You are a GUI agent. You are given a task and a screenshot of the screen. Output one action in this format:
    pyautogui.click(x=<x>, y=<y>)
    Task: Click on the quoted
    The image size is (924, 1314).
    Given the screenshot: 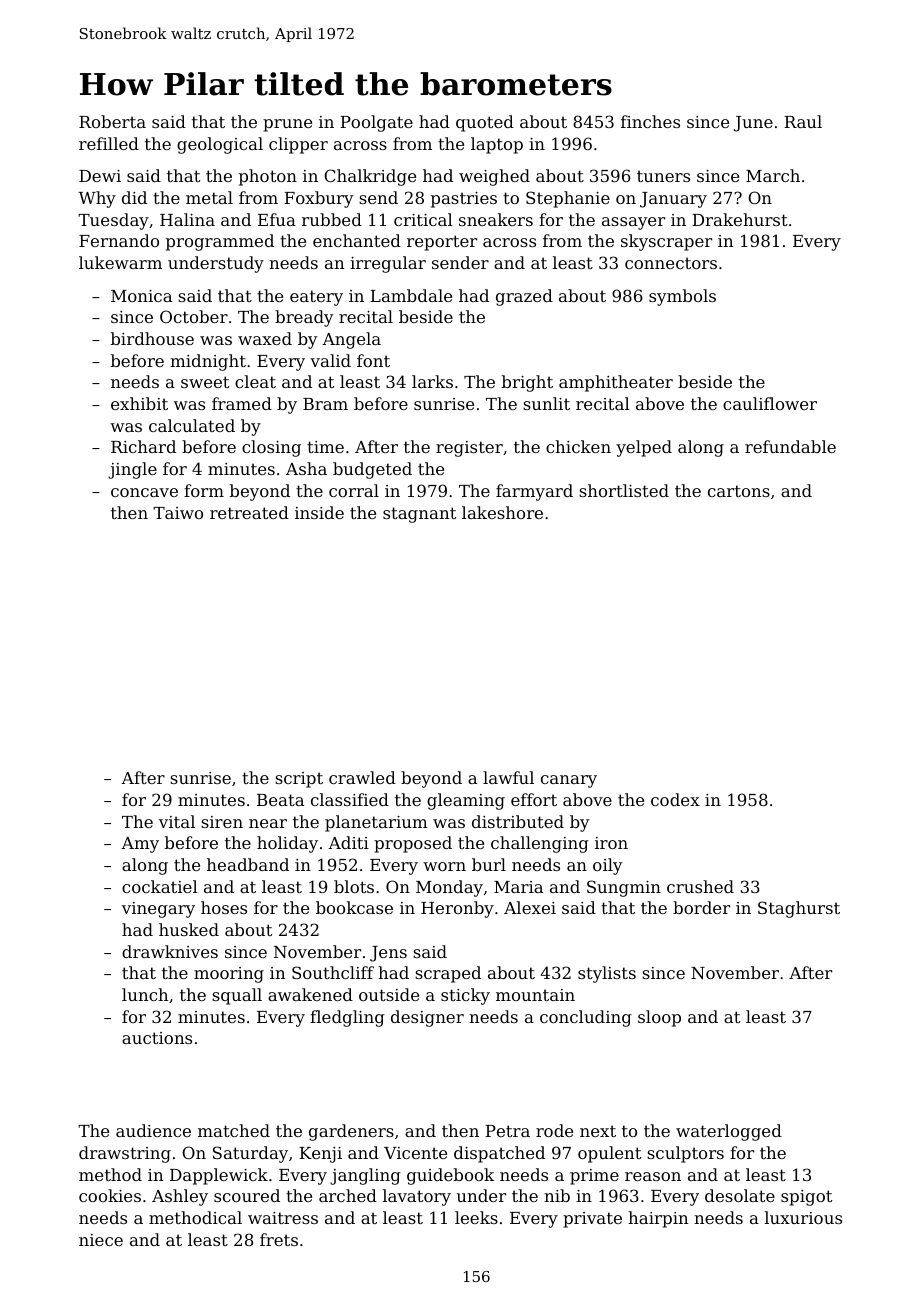 What is the action you would take?
    pyautogui.click(x=485, y=123)
